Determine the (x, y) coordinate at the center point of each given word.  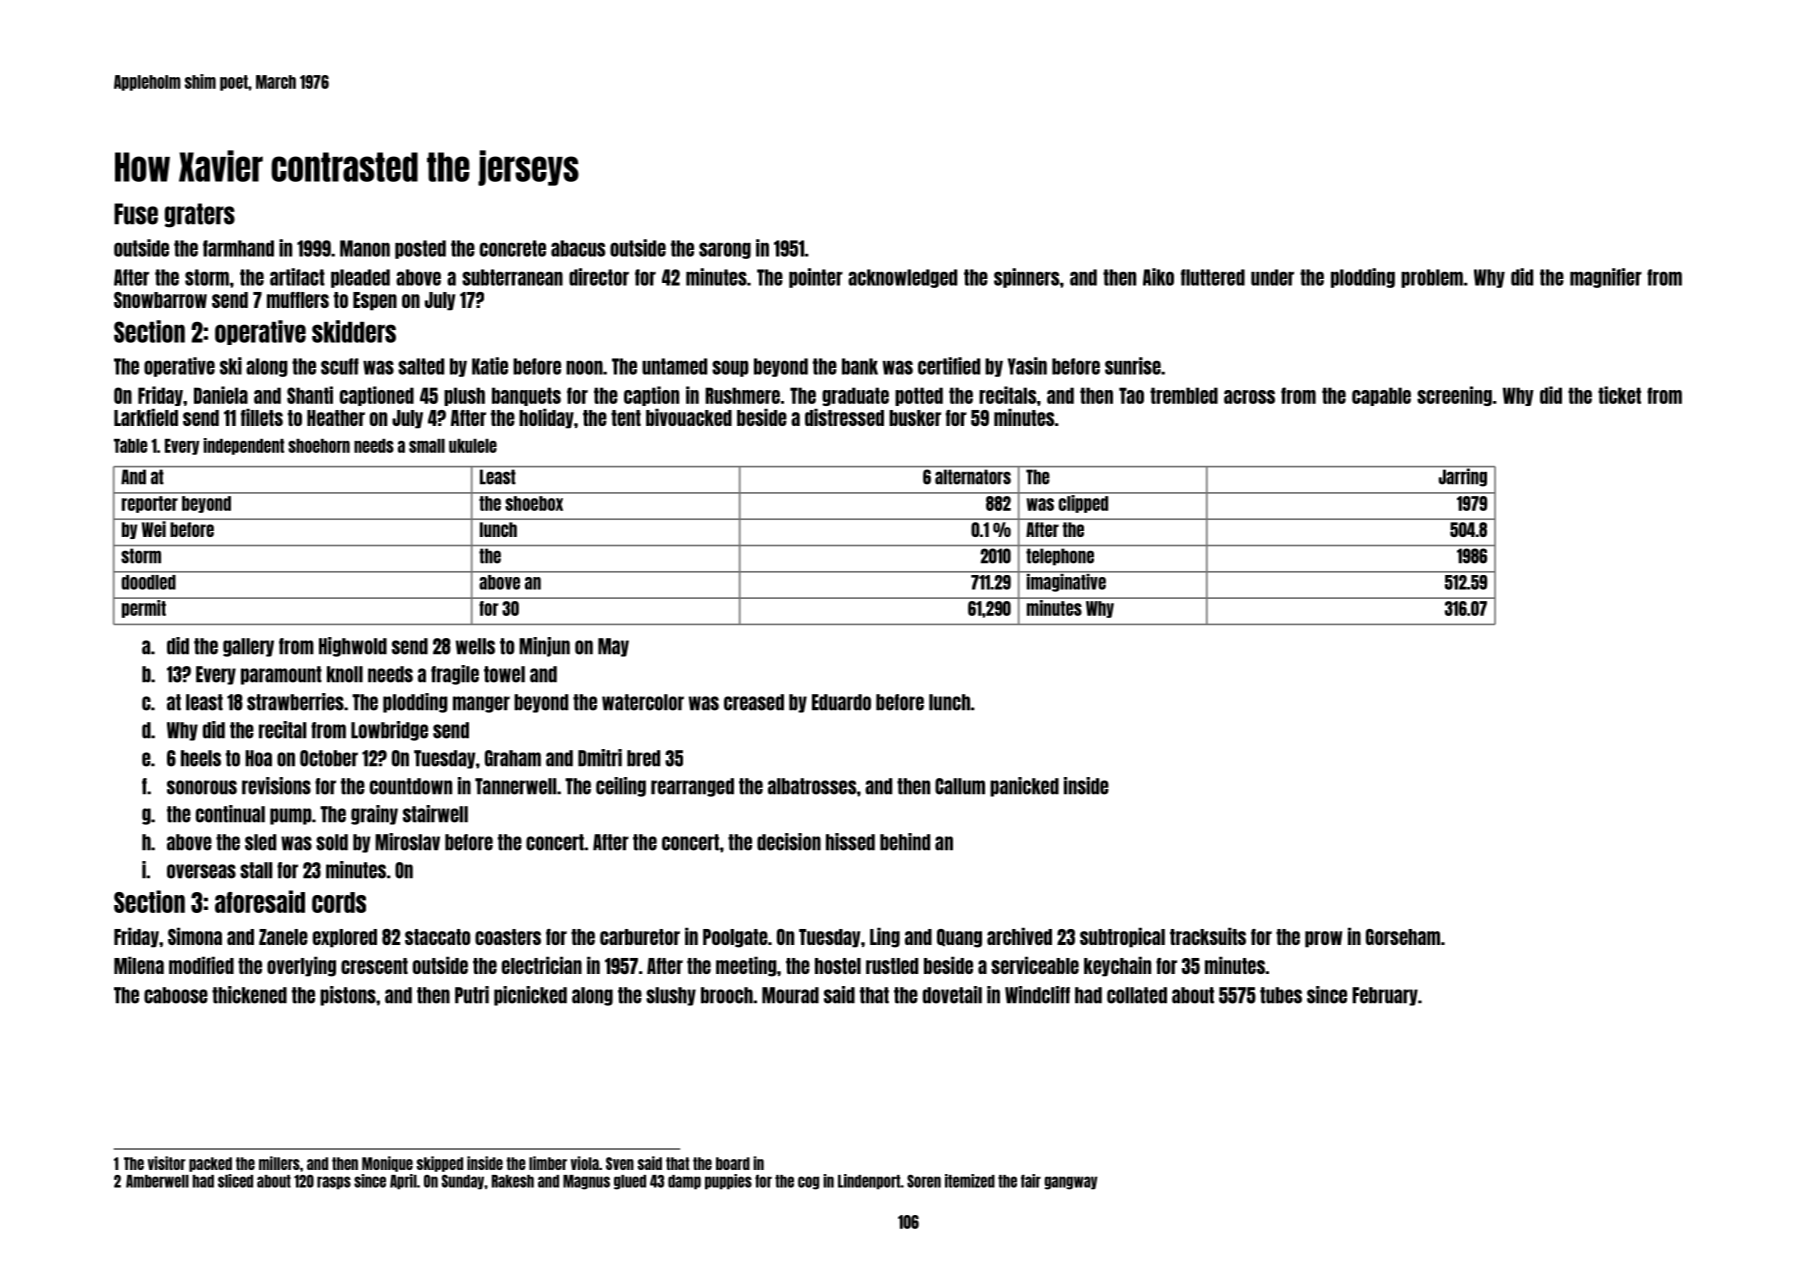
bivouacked (689, 417)
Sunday (463, 1182)
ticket (1619, 395)
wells (475, 646)
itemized (970, 1181)
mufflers (298, 300)
